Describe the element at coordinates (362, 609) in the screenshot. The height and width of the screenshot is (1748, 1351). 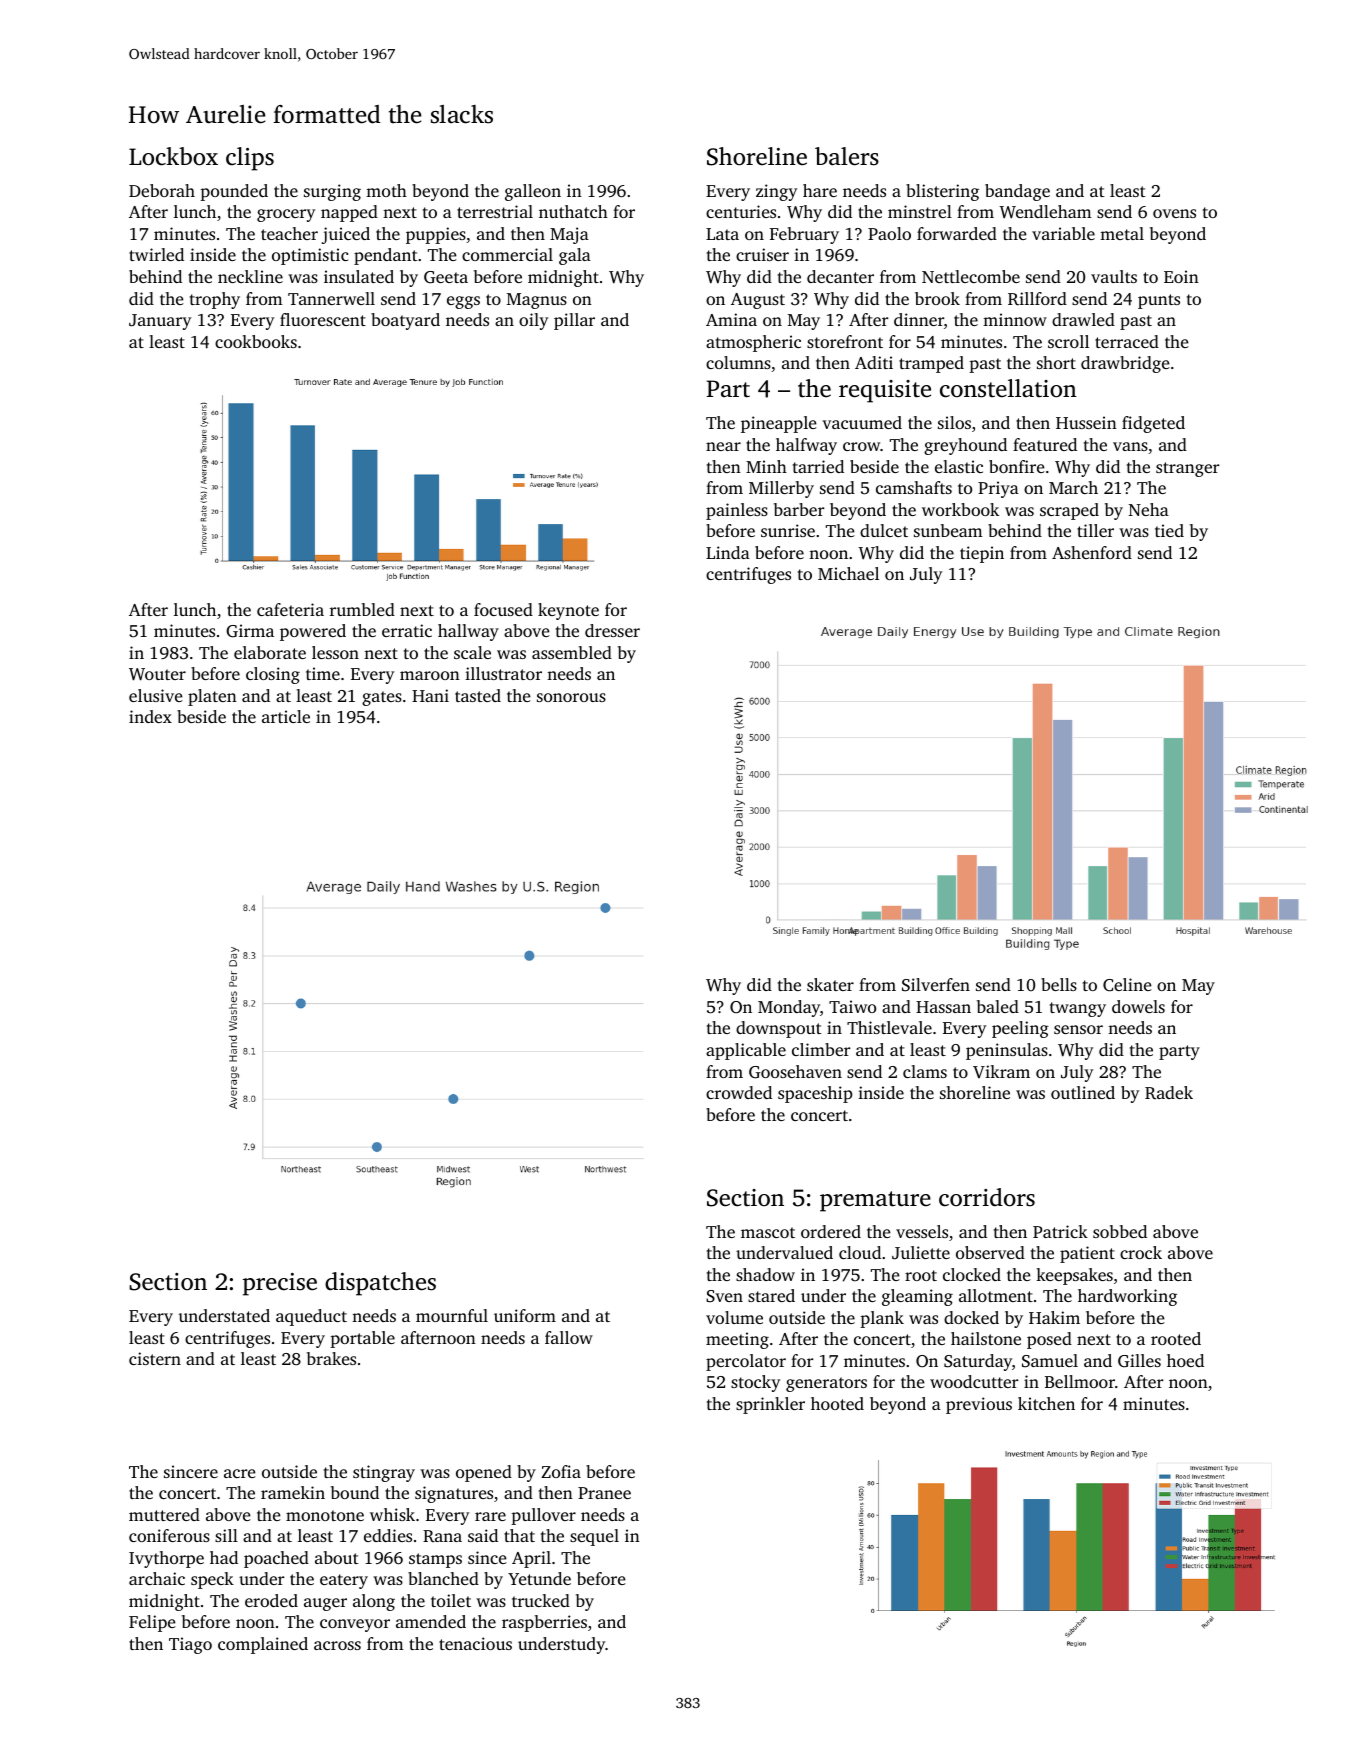
I see `rumbled` at that location.
